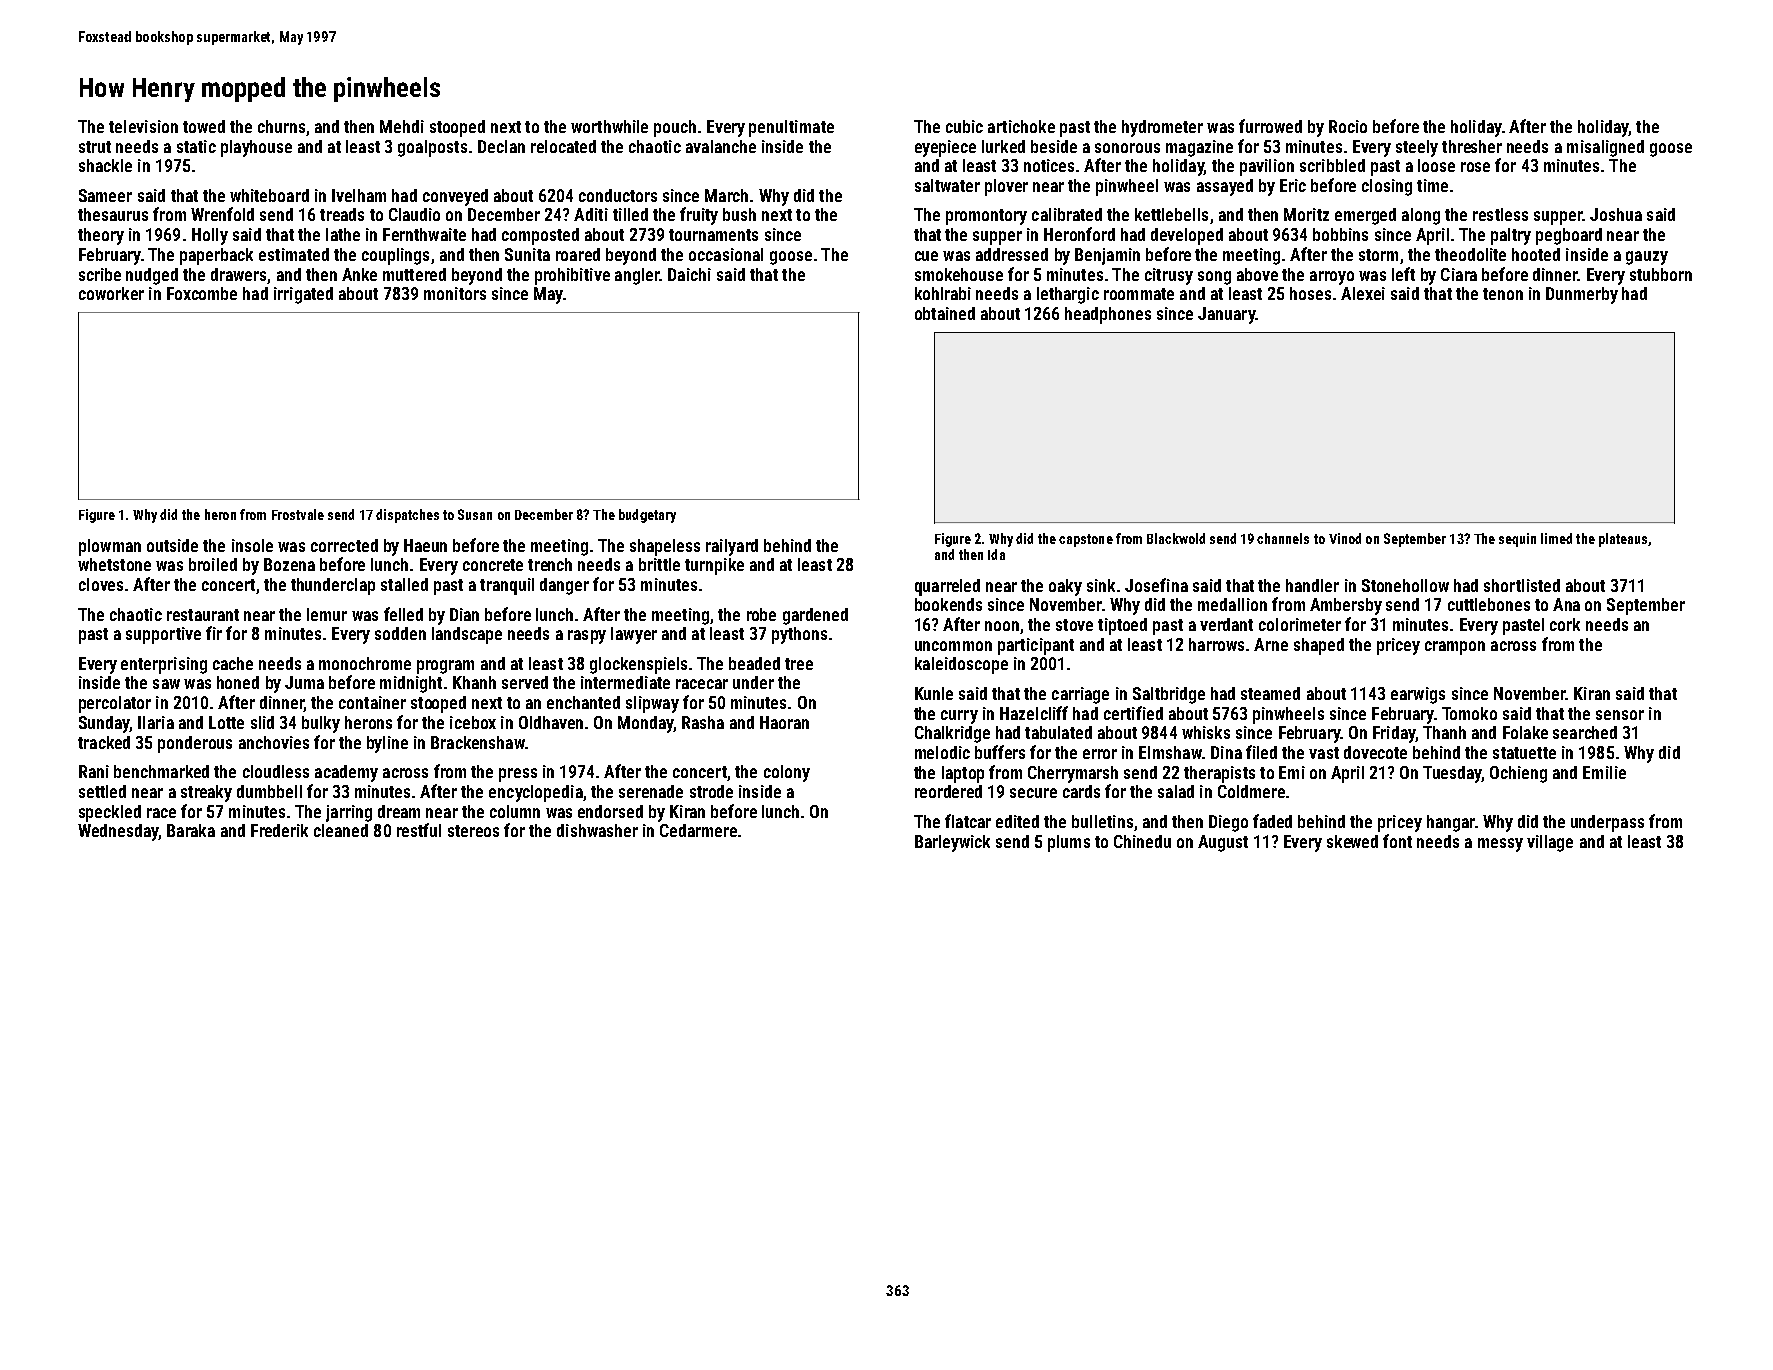  Describe the element at coordinates (1582, 295) in the image. I see `Dunmerby` at that location.
